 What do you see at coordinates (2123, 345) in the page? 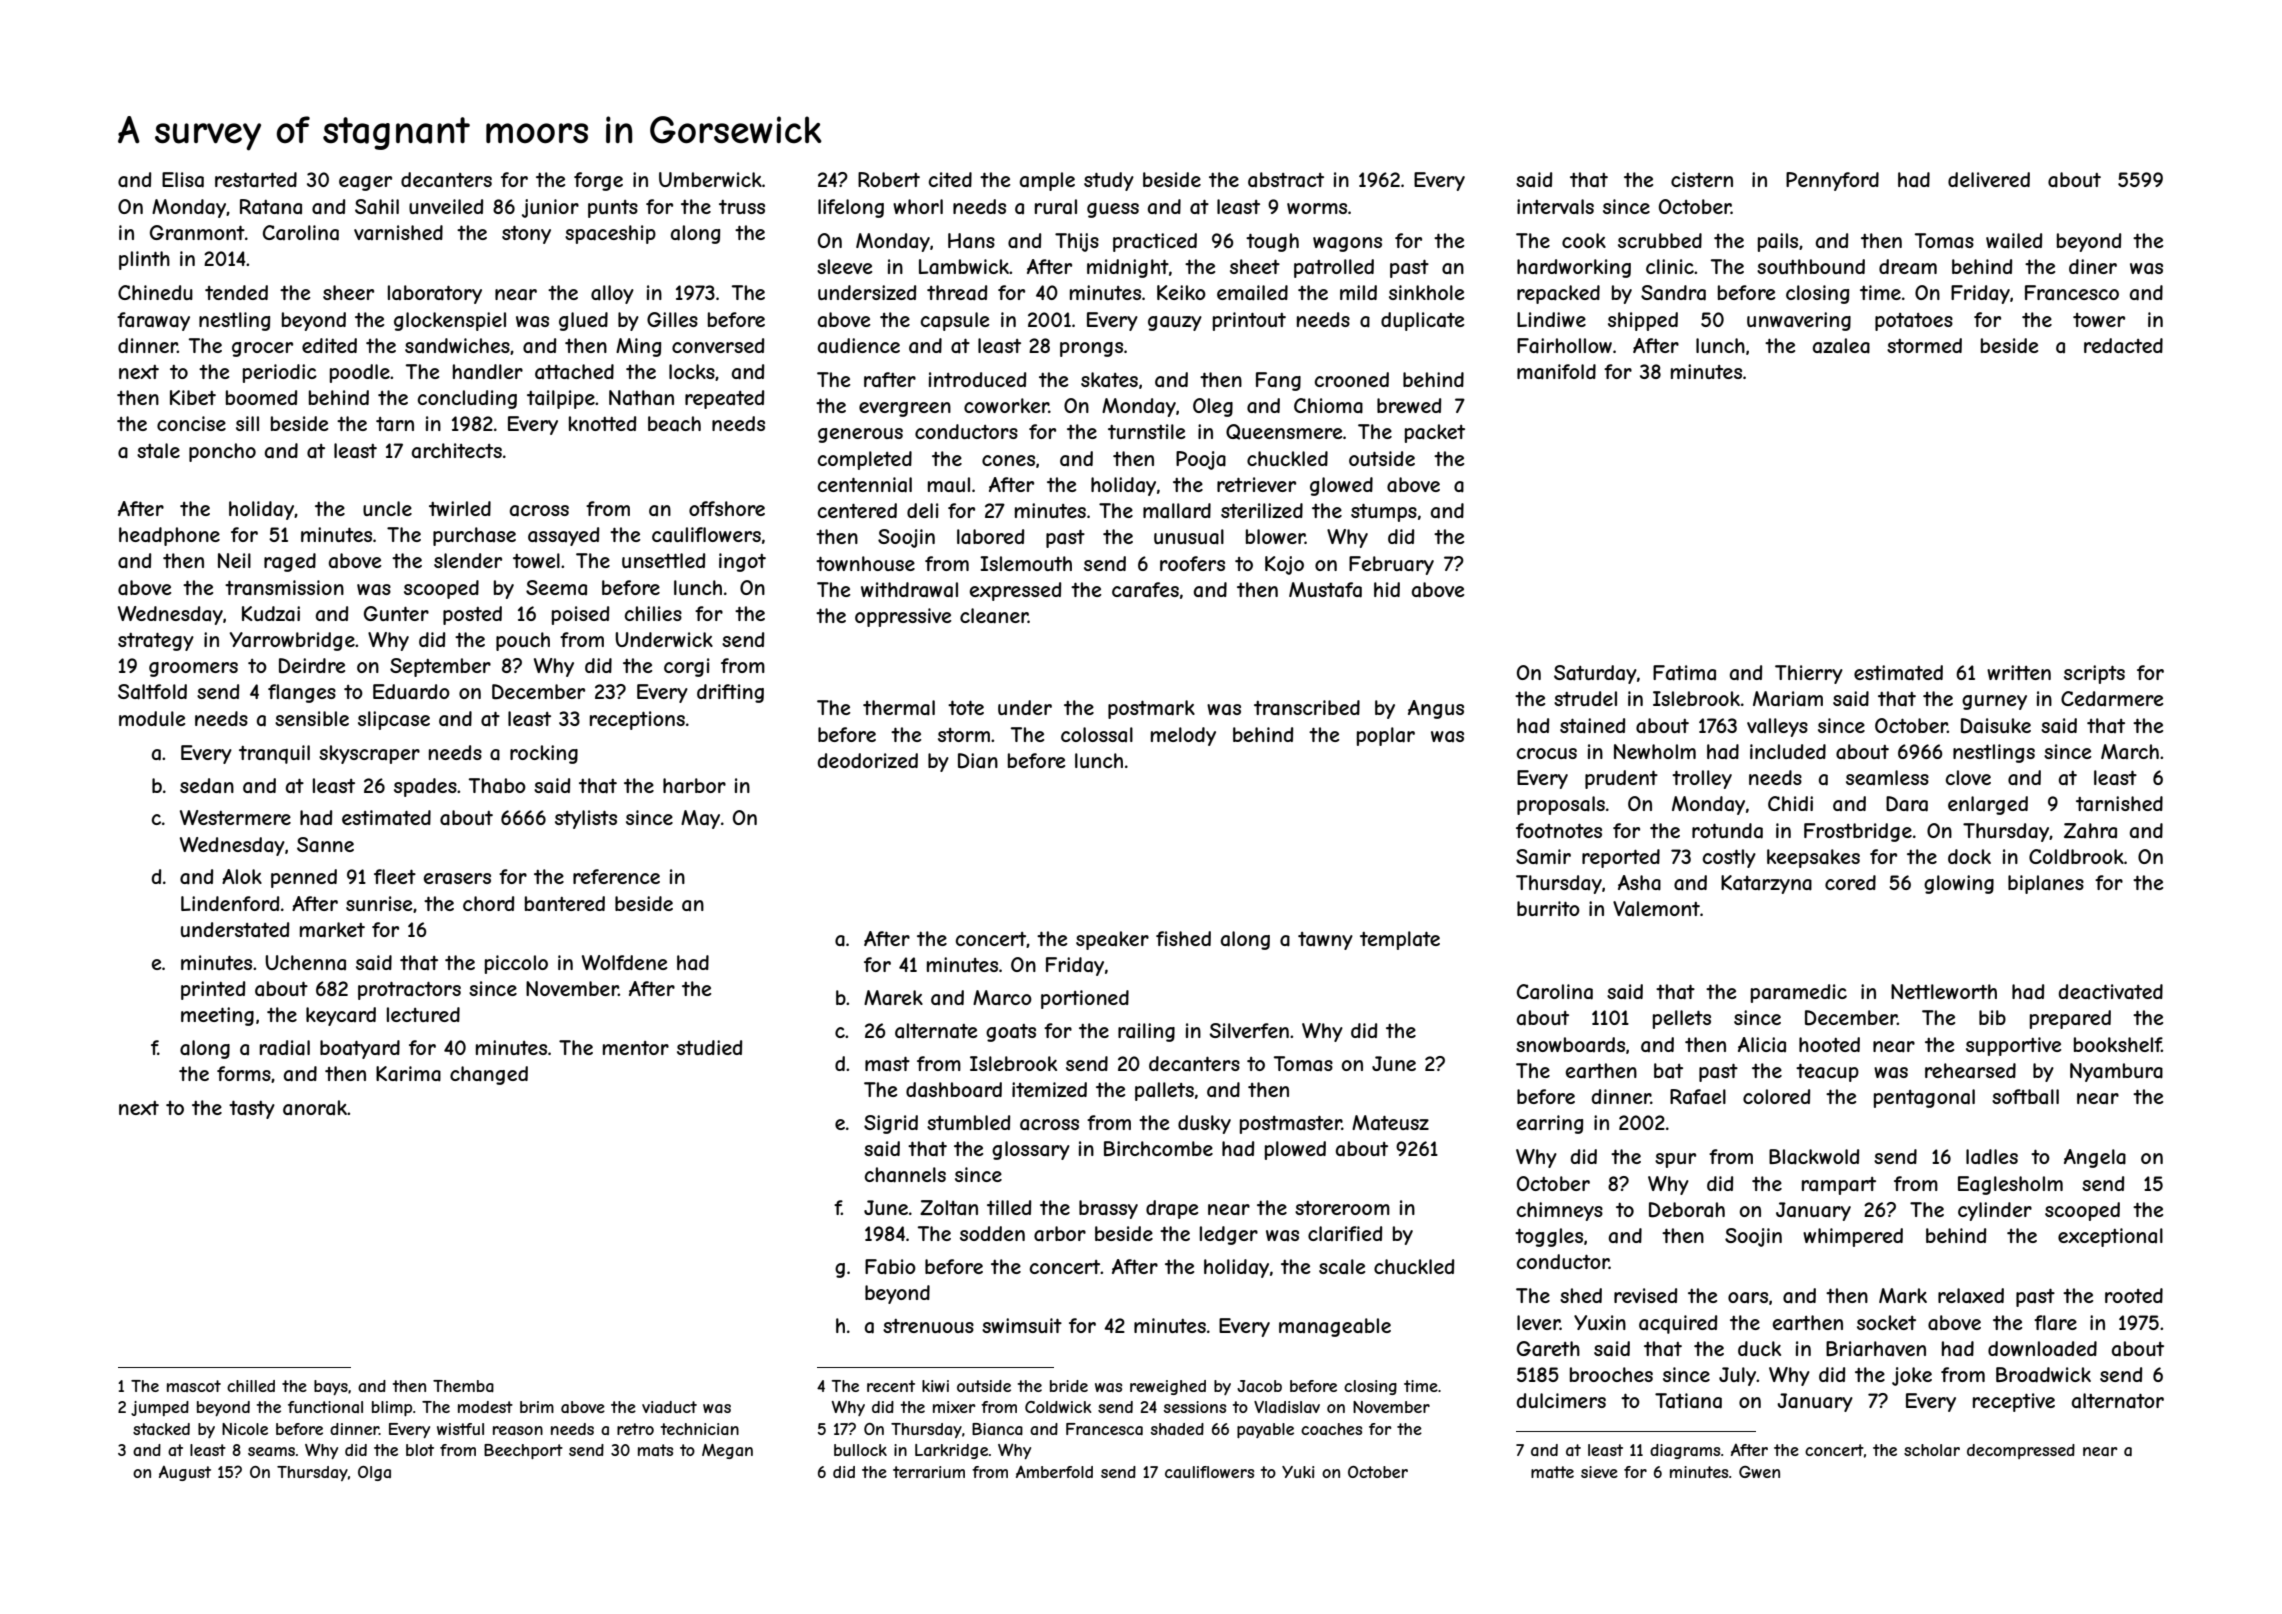
I see `redacted` at bounding box center [2123, 345].
